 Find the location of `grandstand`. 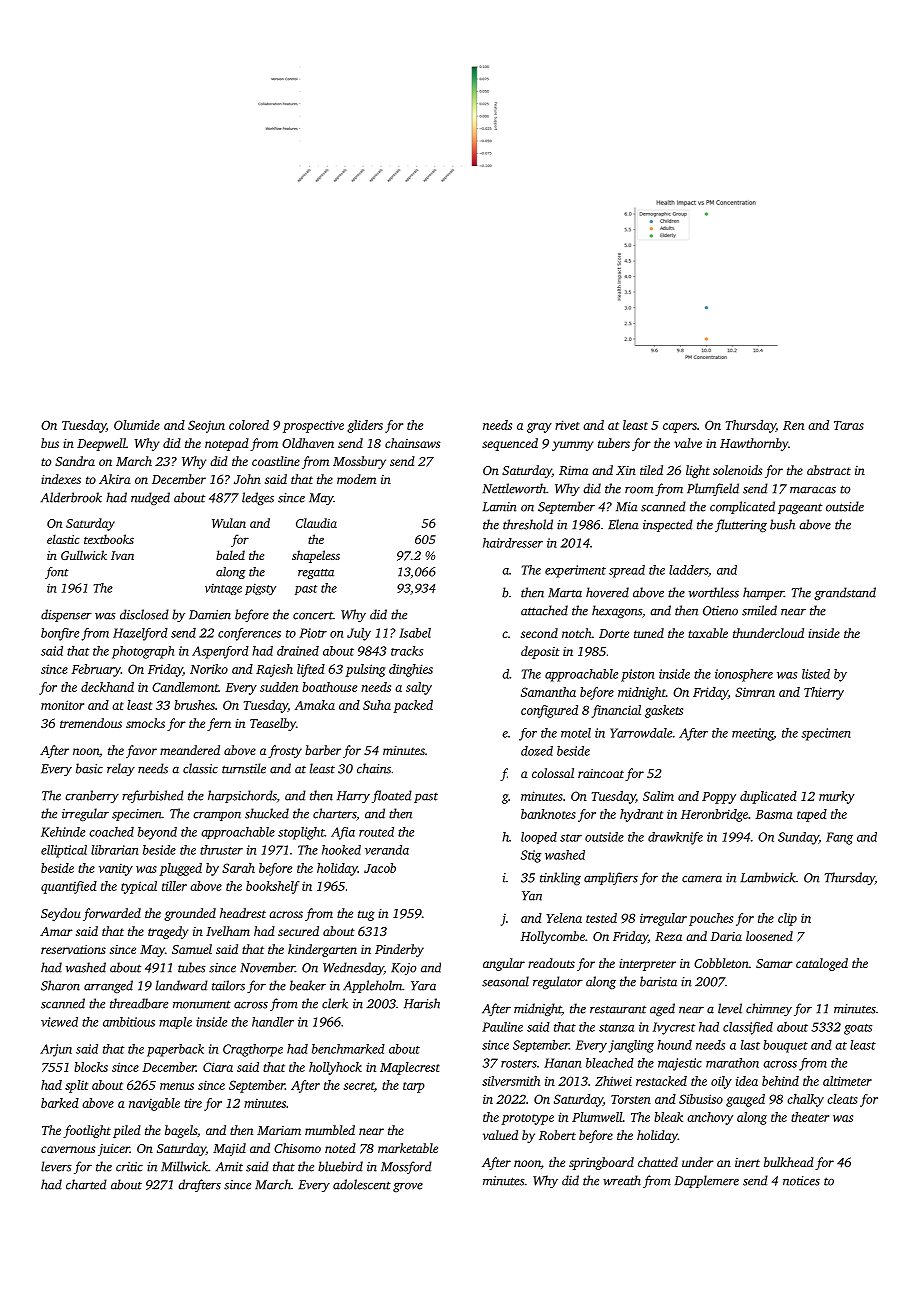

grandstand is located at coordinates (845, 593).
